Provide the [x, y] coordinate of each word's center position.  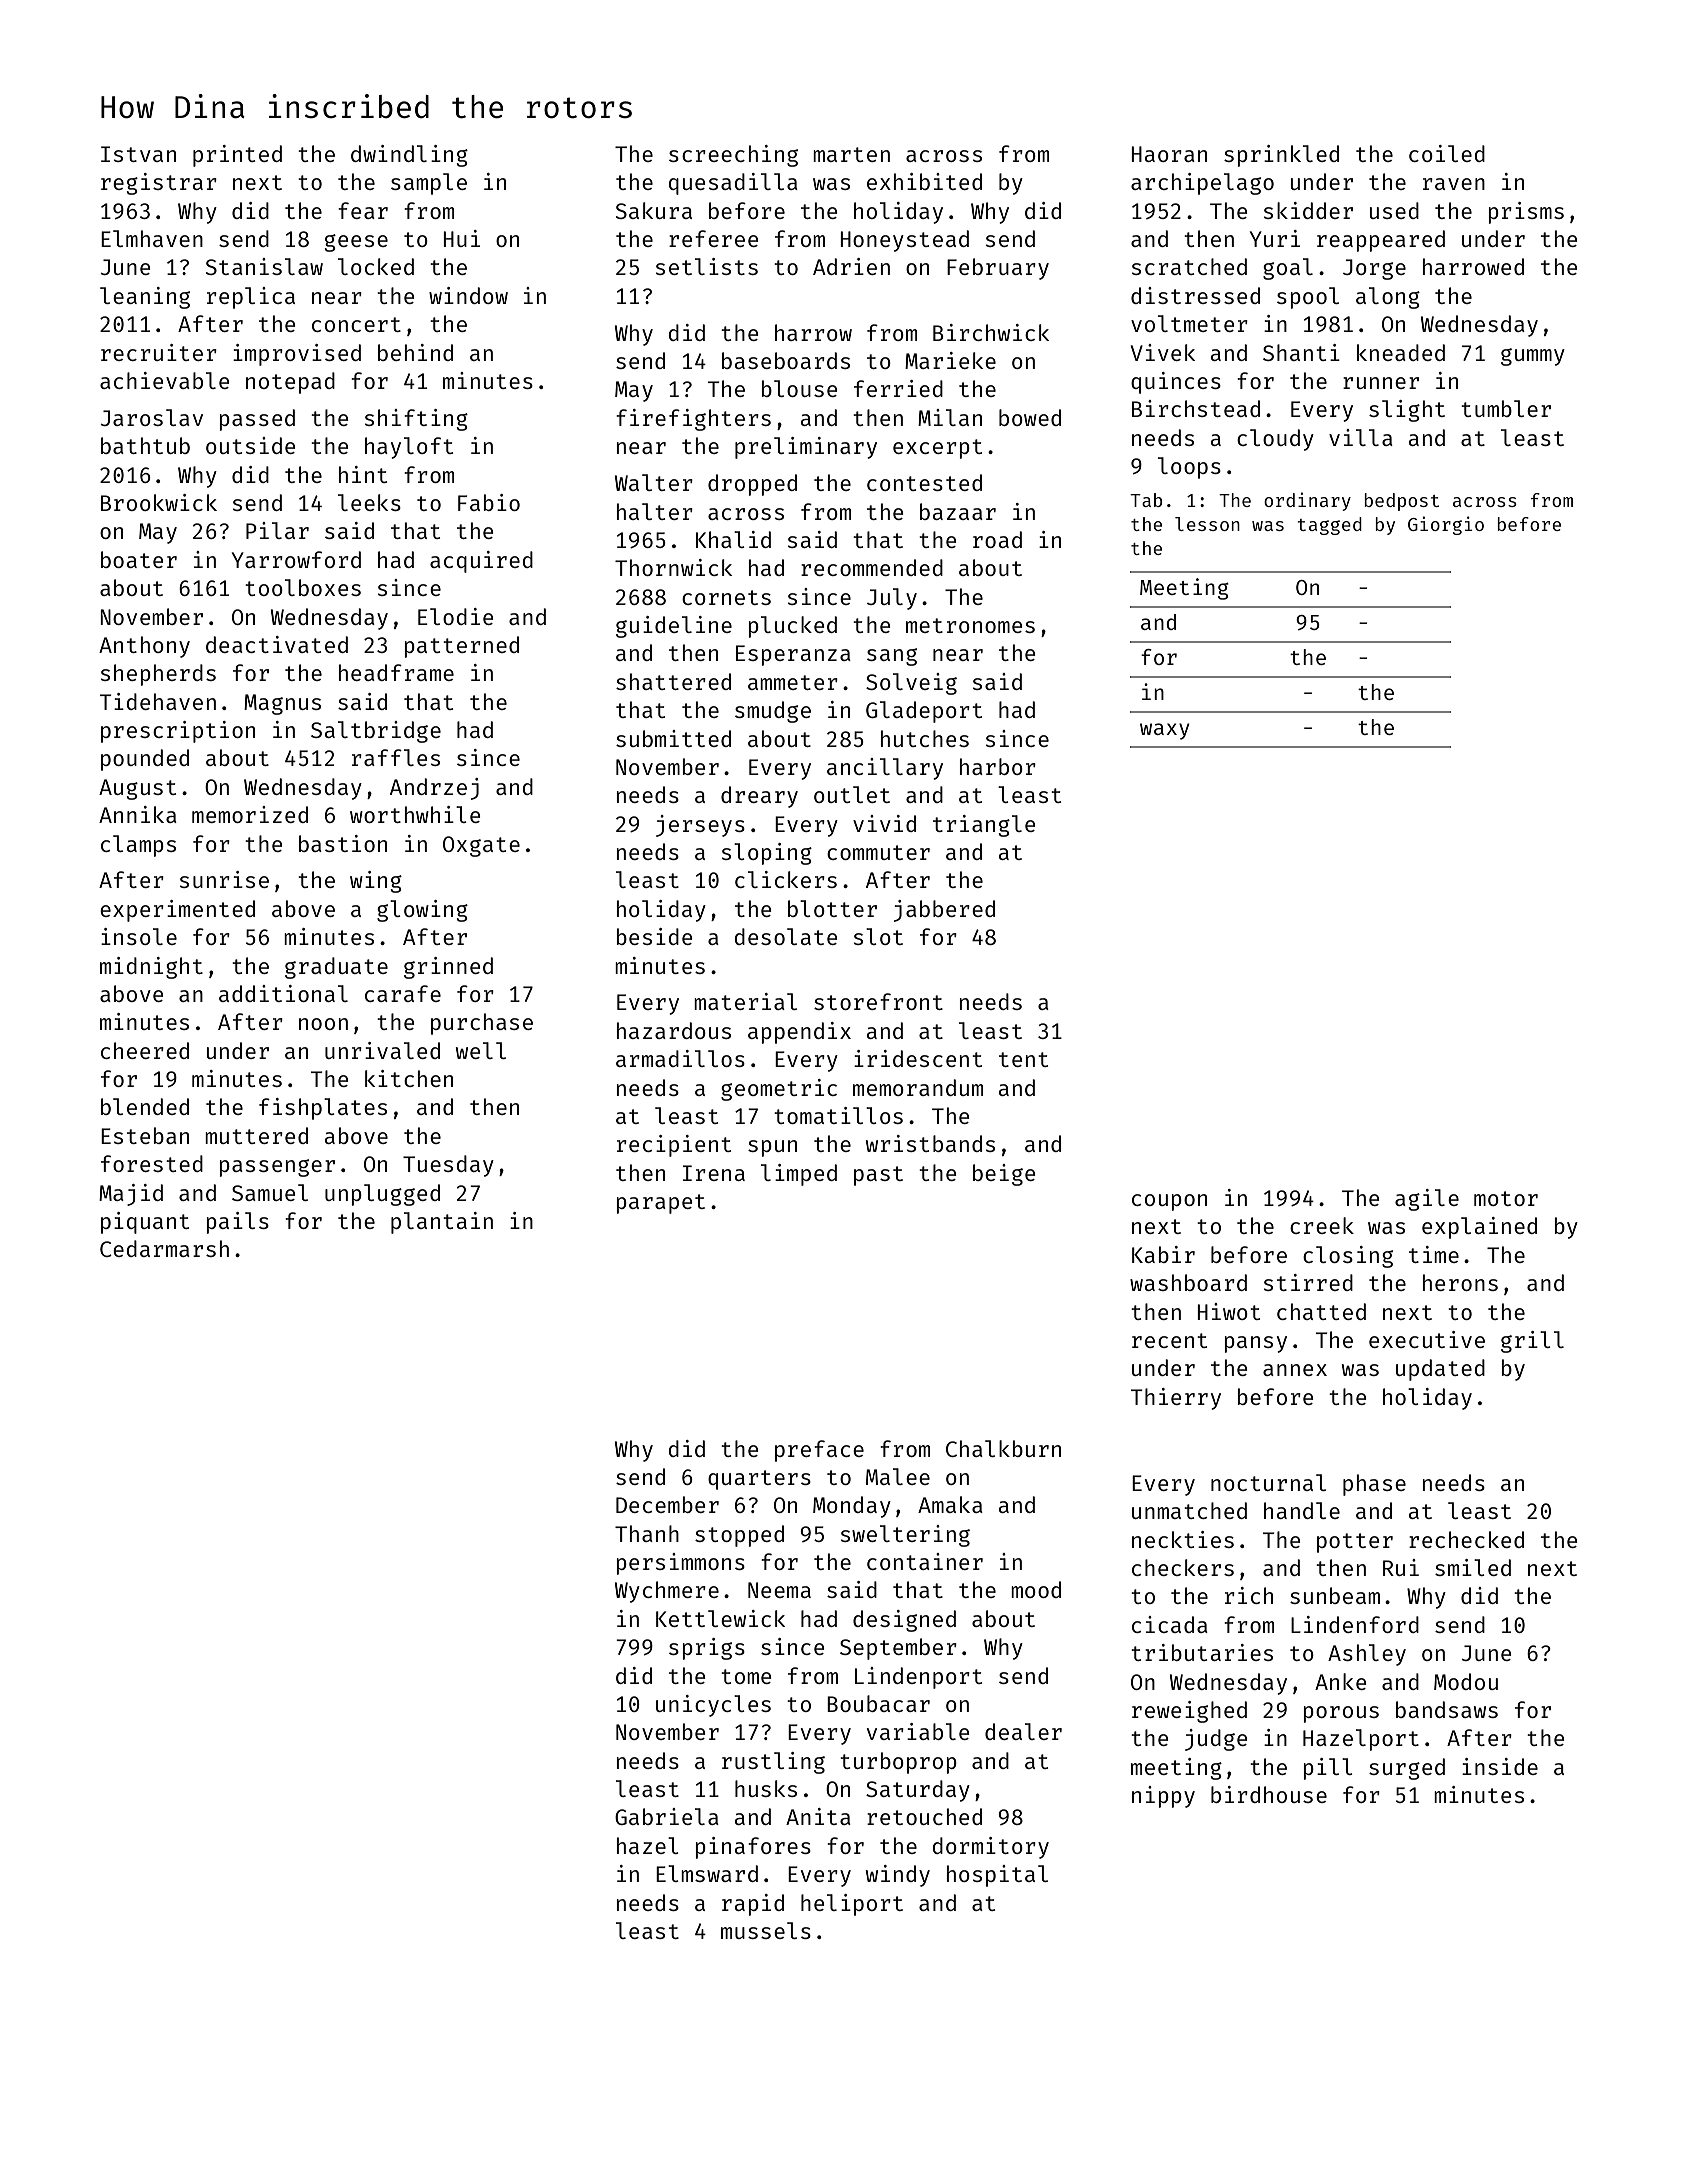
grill [1532, 1342]
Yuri [1275, 238]
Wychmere [667, 1592]
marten [851, 154]
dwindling [409, 156]
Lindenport [918, 1678]
